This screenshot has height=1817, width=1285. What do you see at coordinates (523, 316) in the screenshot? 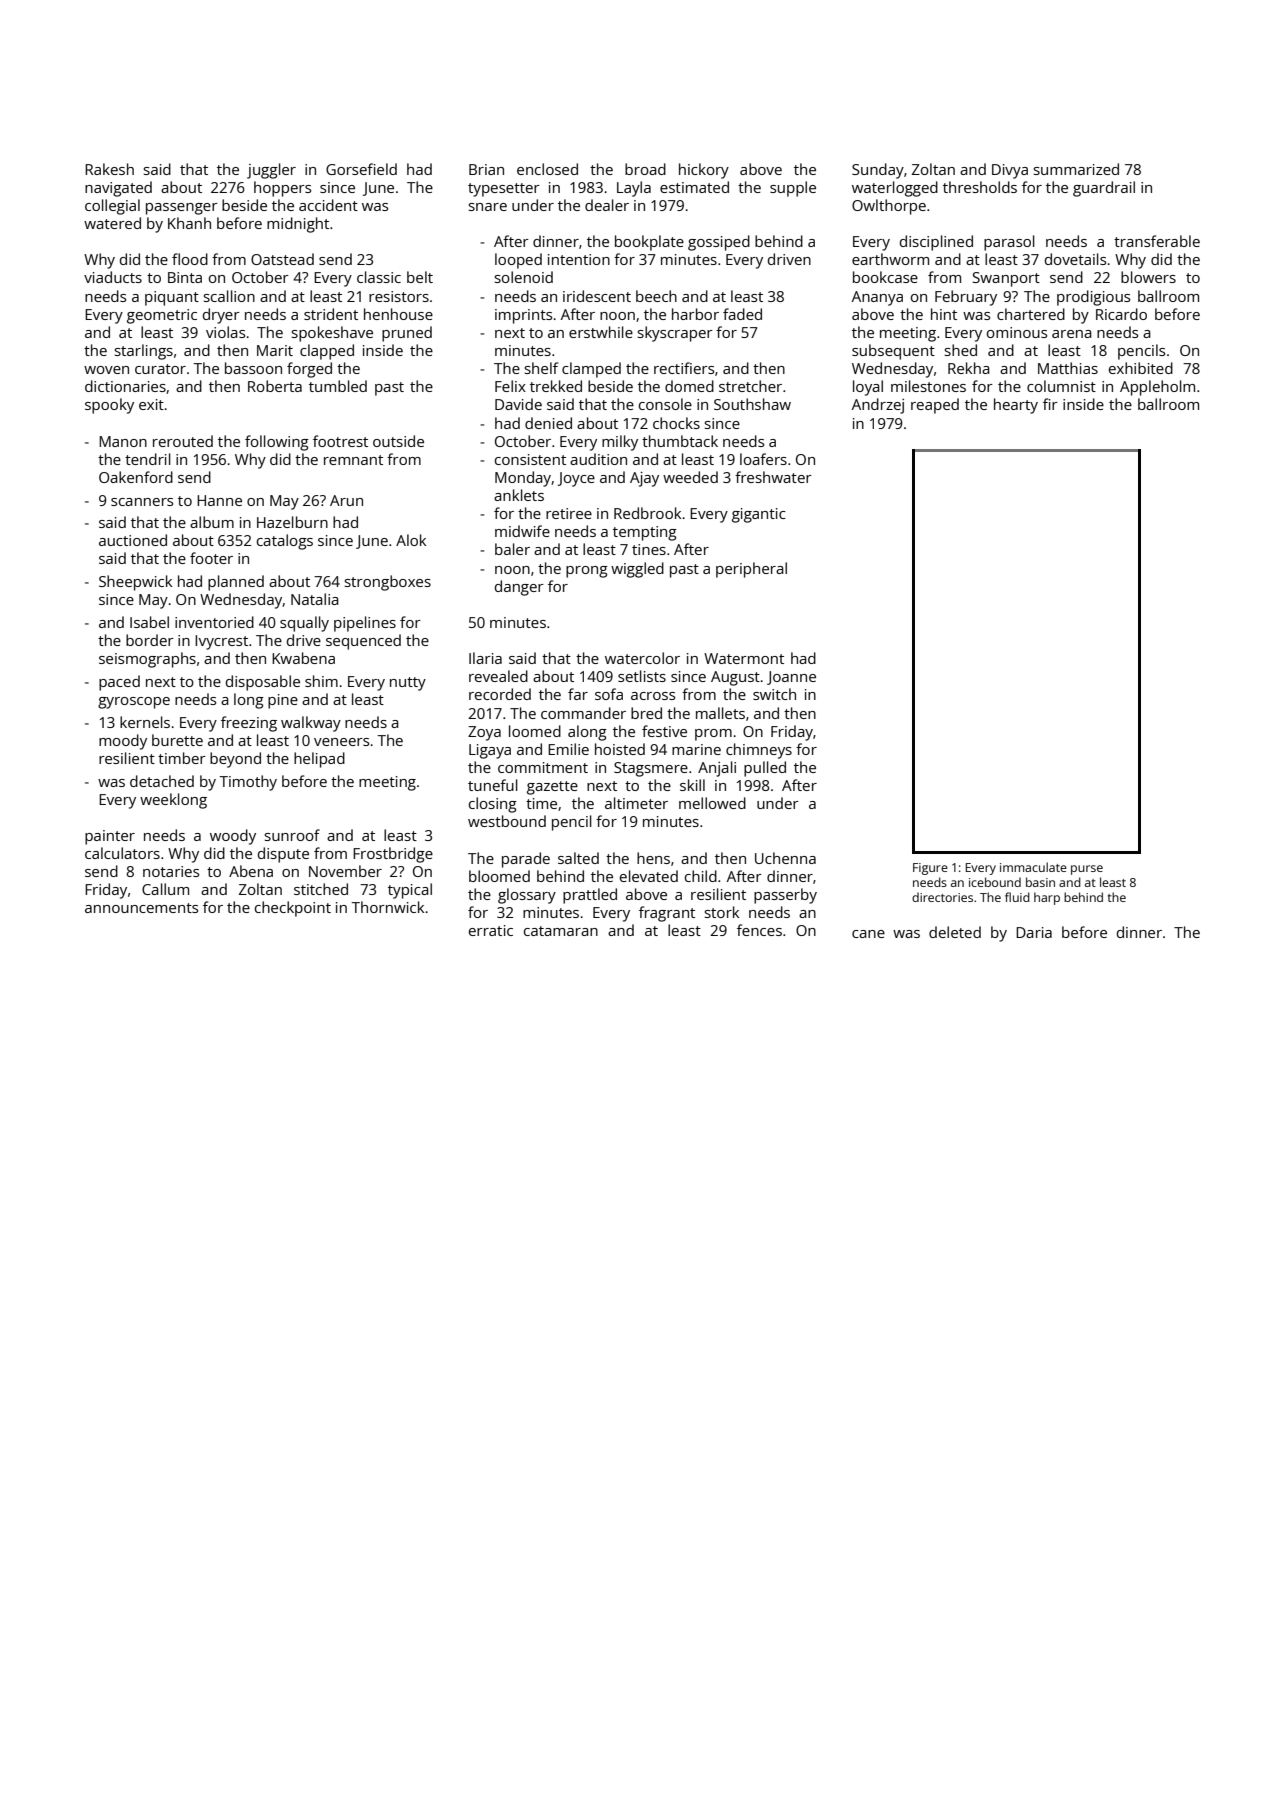
I see `imprints` at bounding box center [523, 316].
